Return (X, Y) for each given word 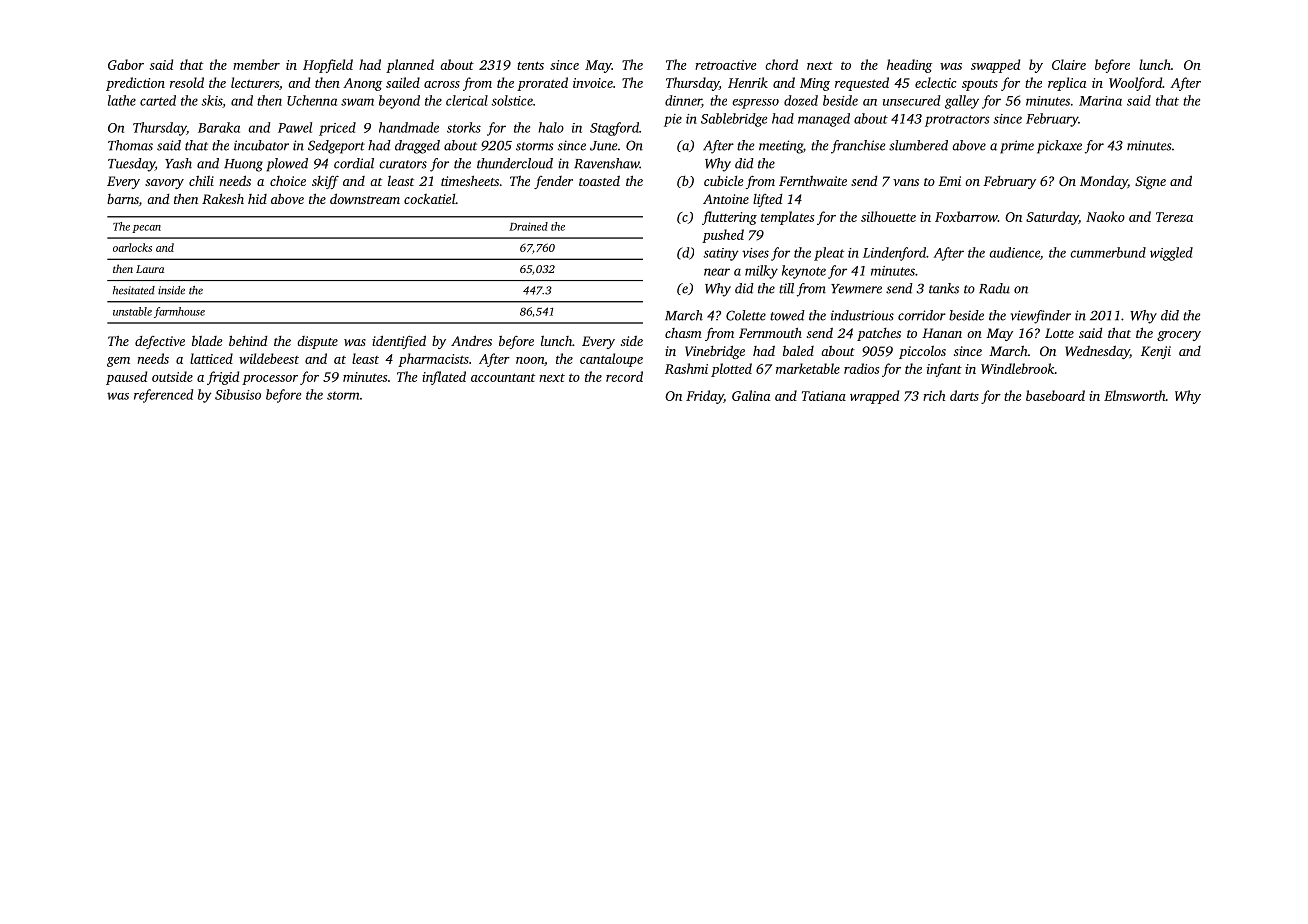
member (256, 64)
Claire (1069, 64)
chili (201, 180)
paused (126, 378)
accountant (503, 377)
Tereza (1174, 217)
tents (530, 65)
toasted (599, 181)
